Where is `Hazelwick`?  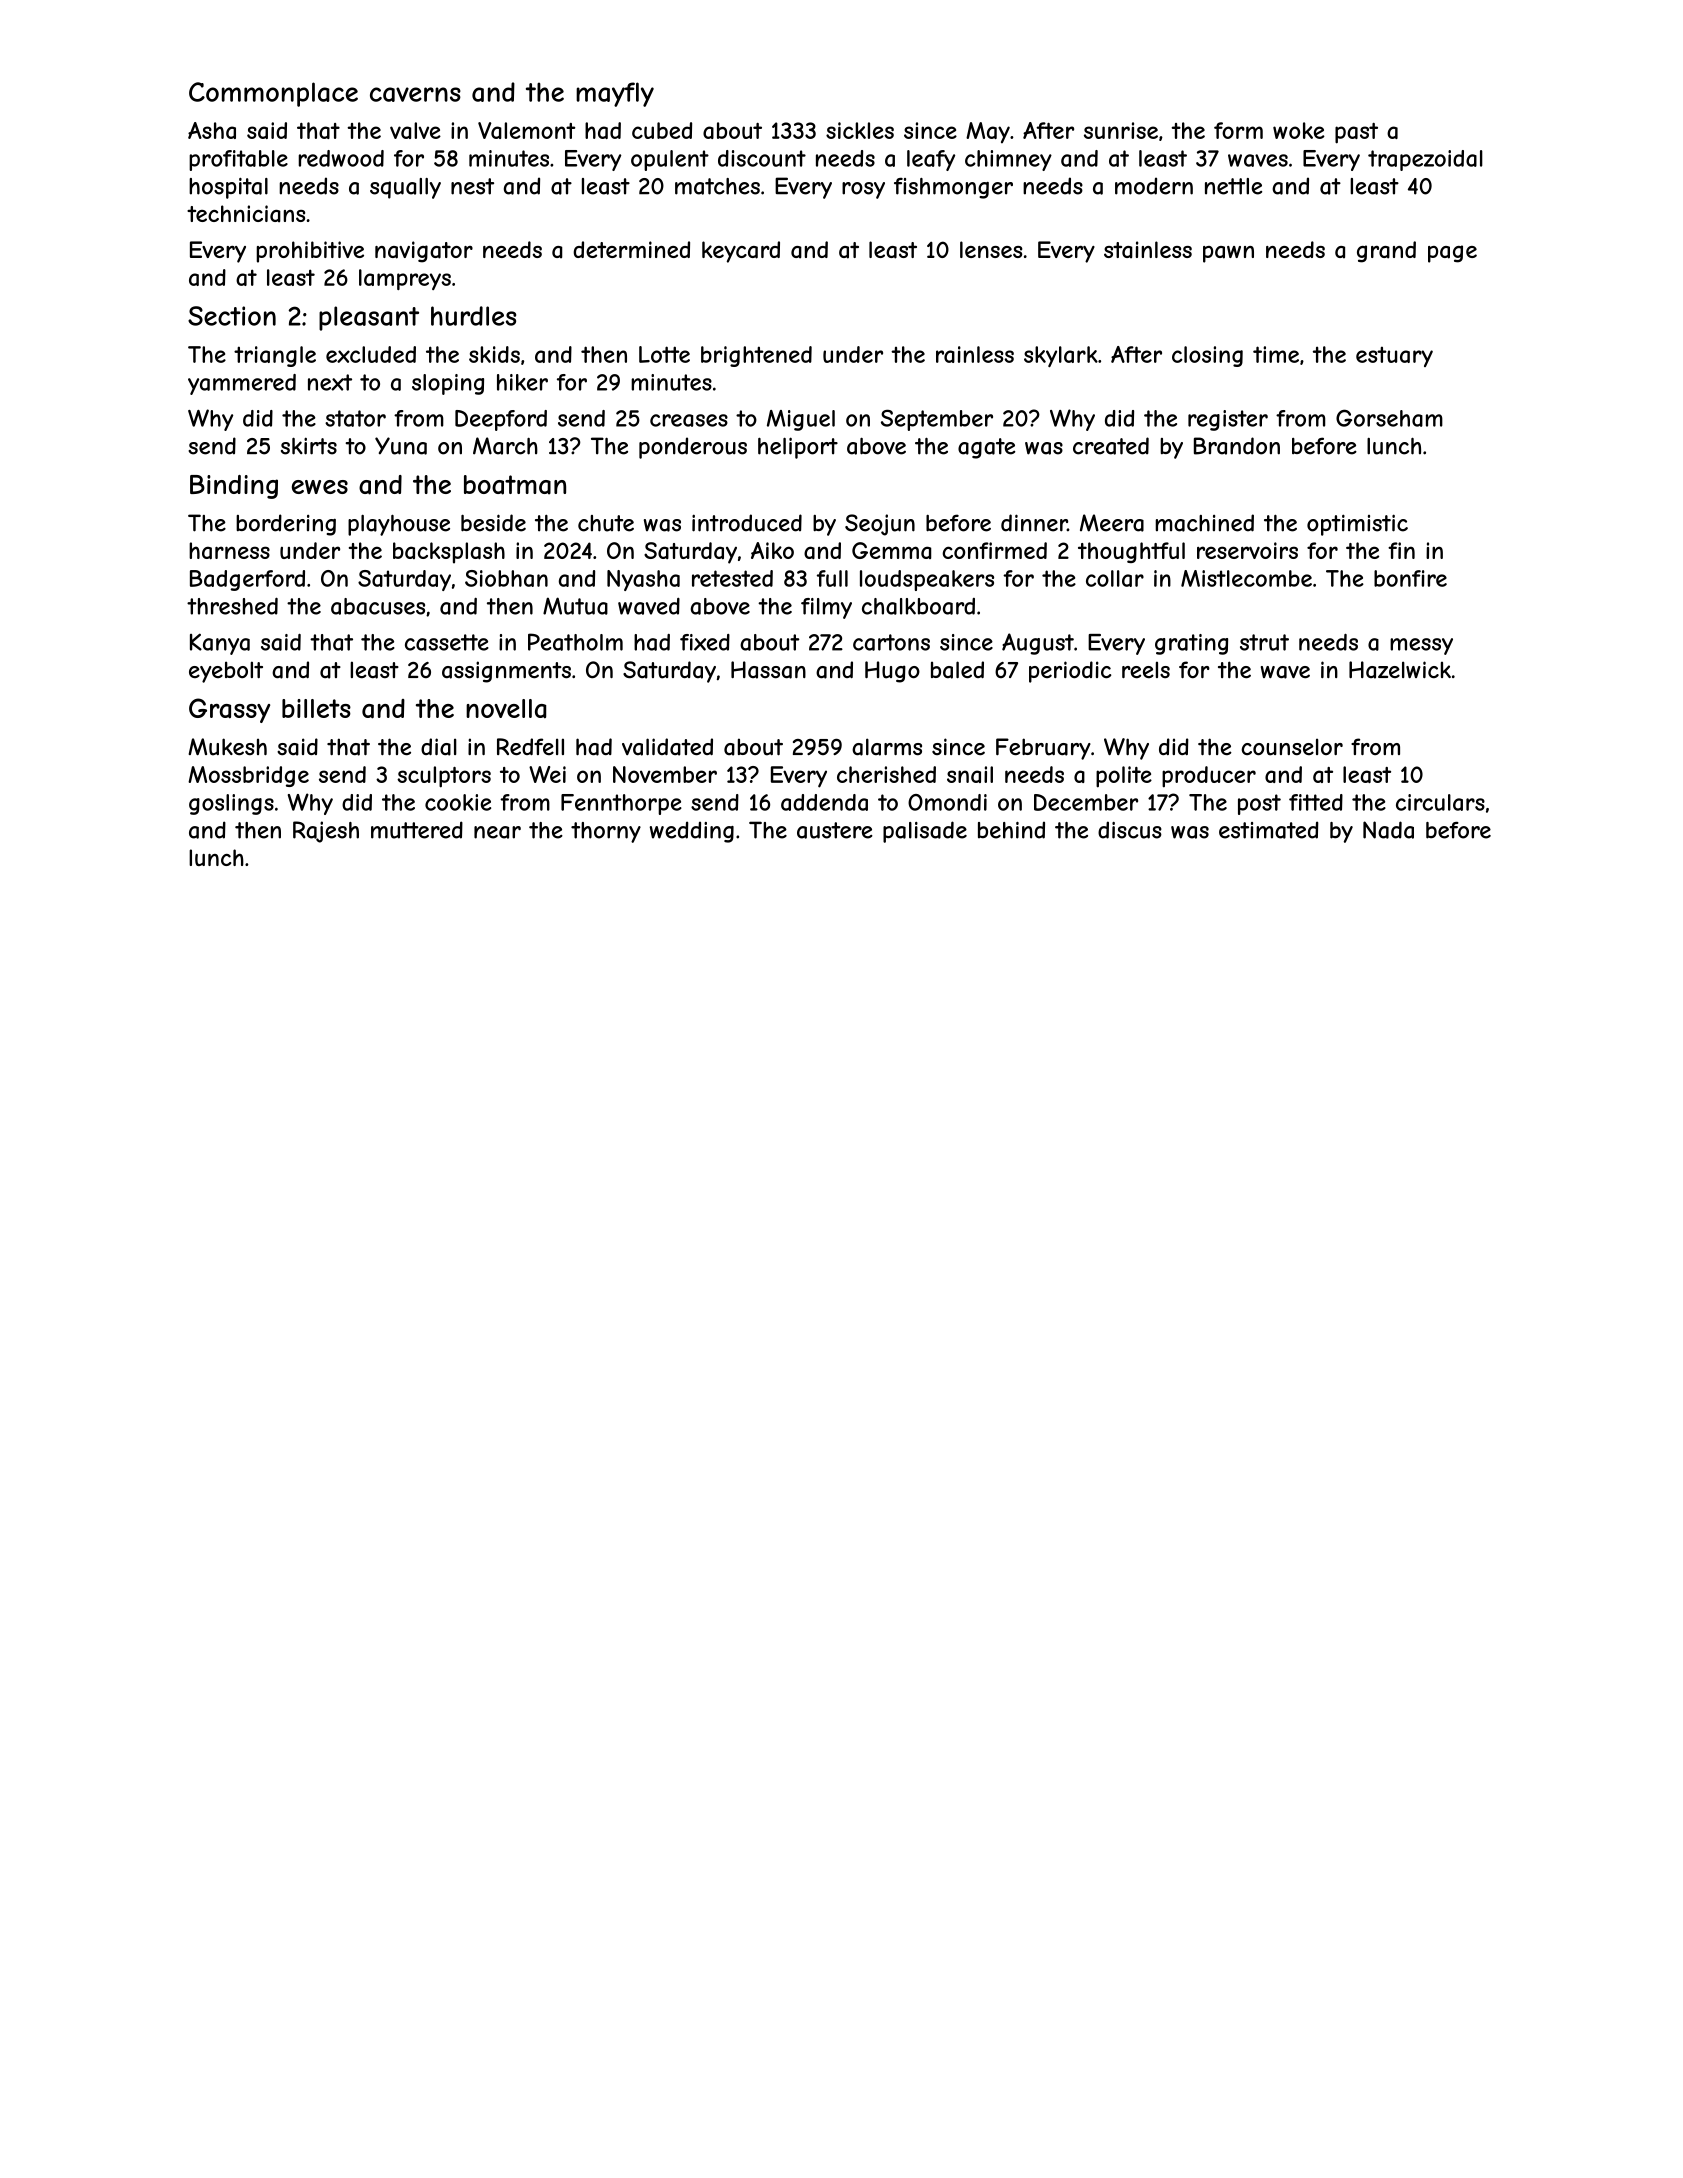
Hazelwick is located at coordinates (1400, 670).
